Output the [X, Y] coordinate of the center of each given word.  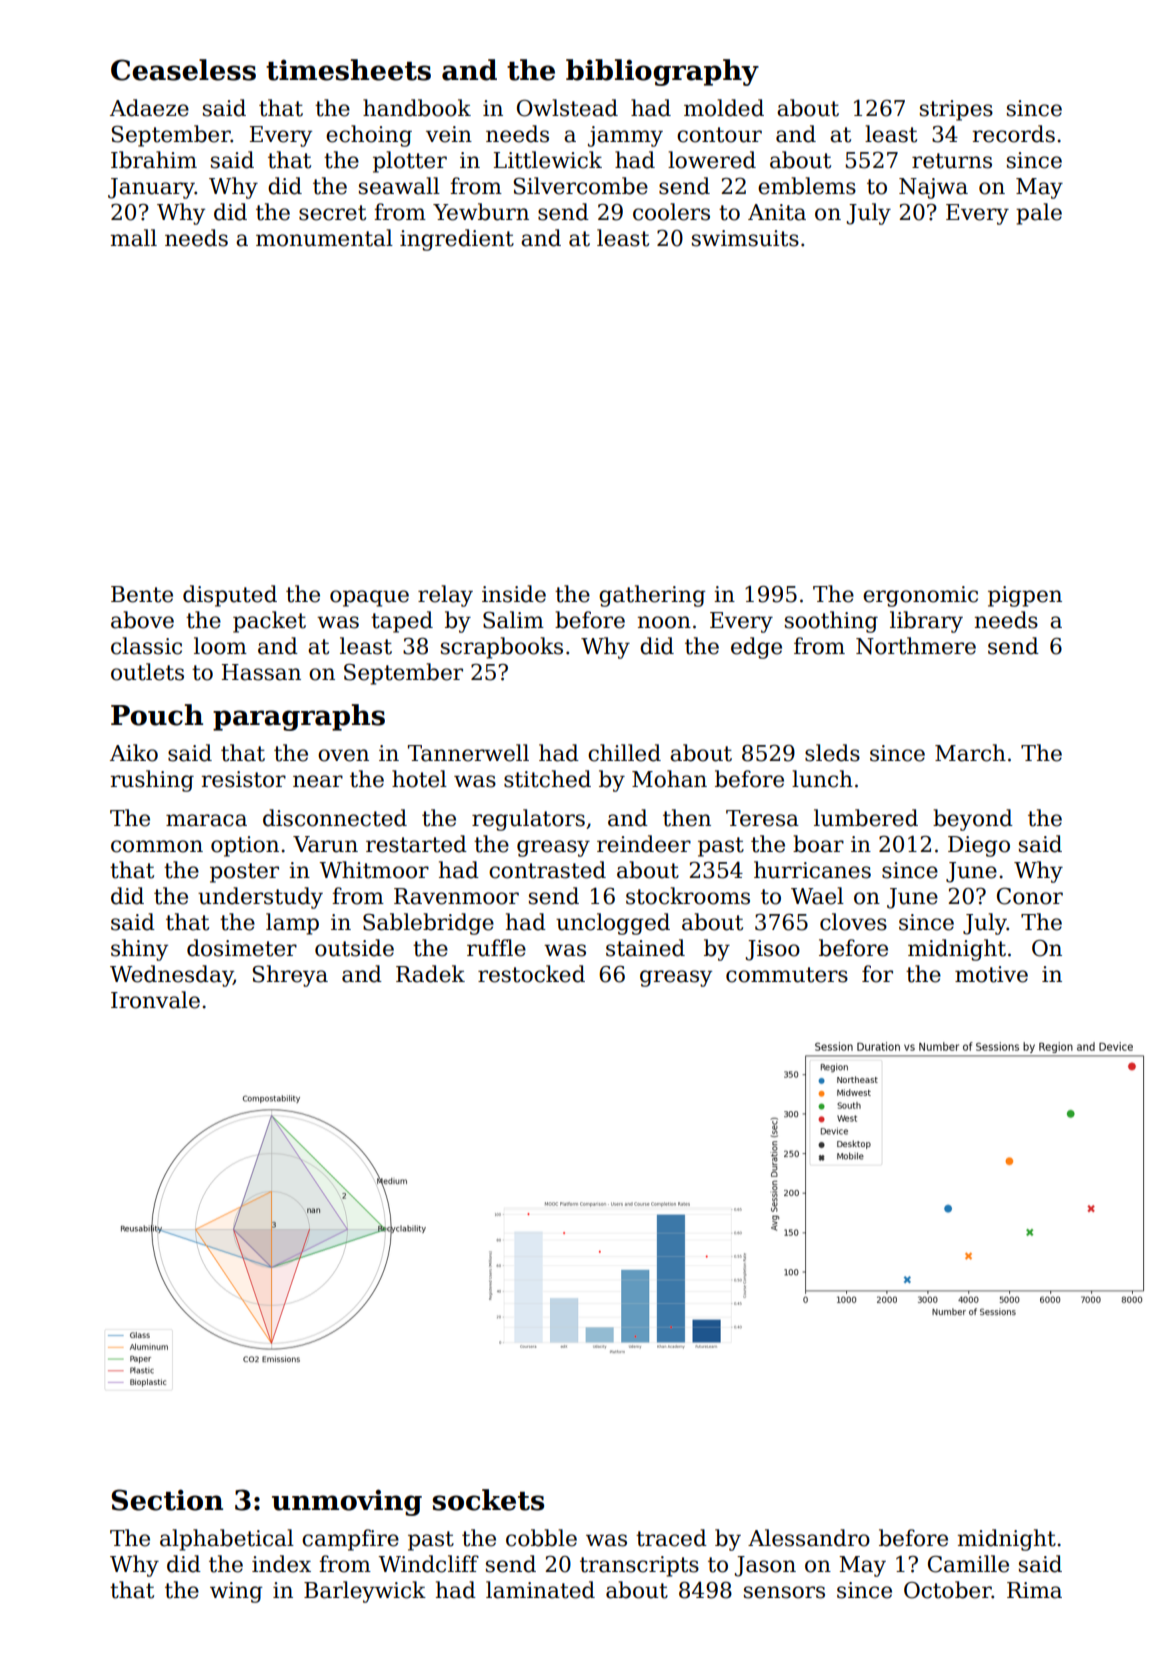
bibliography [662, 72]
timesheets [348, 70]
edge [756, 648]
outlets [147, 672]
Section [167, 1500]
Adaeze [149, 108]
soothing [831, 622]
